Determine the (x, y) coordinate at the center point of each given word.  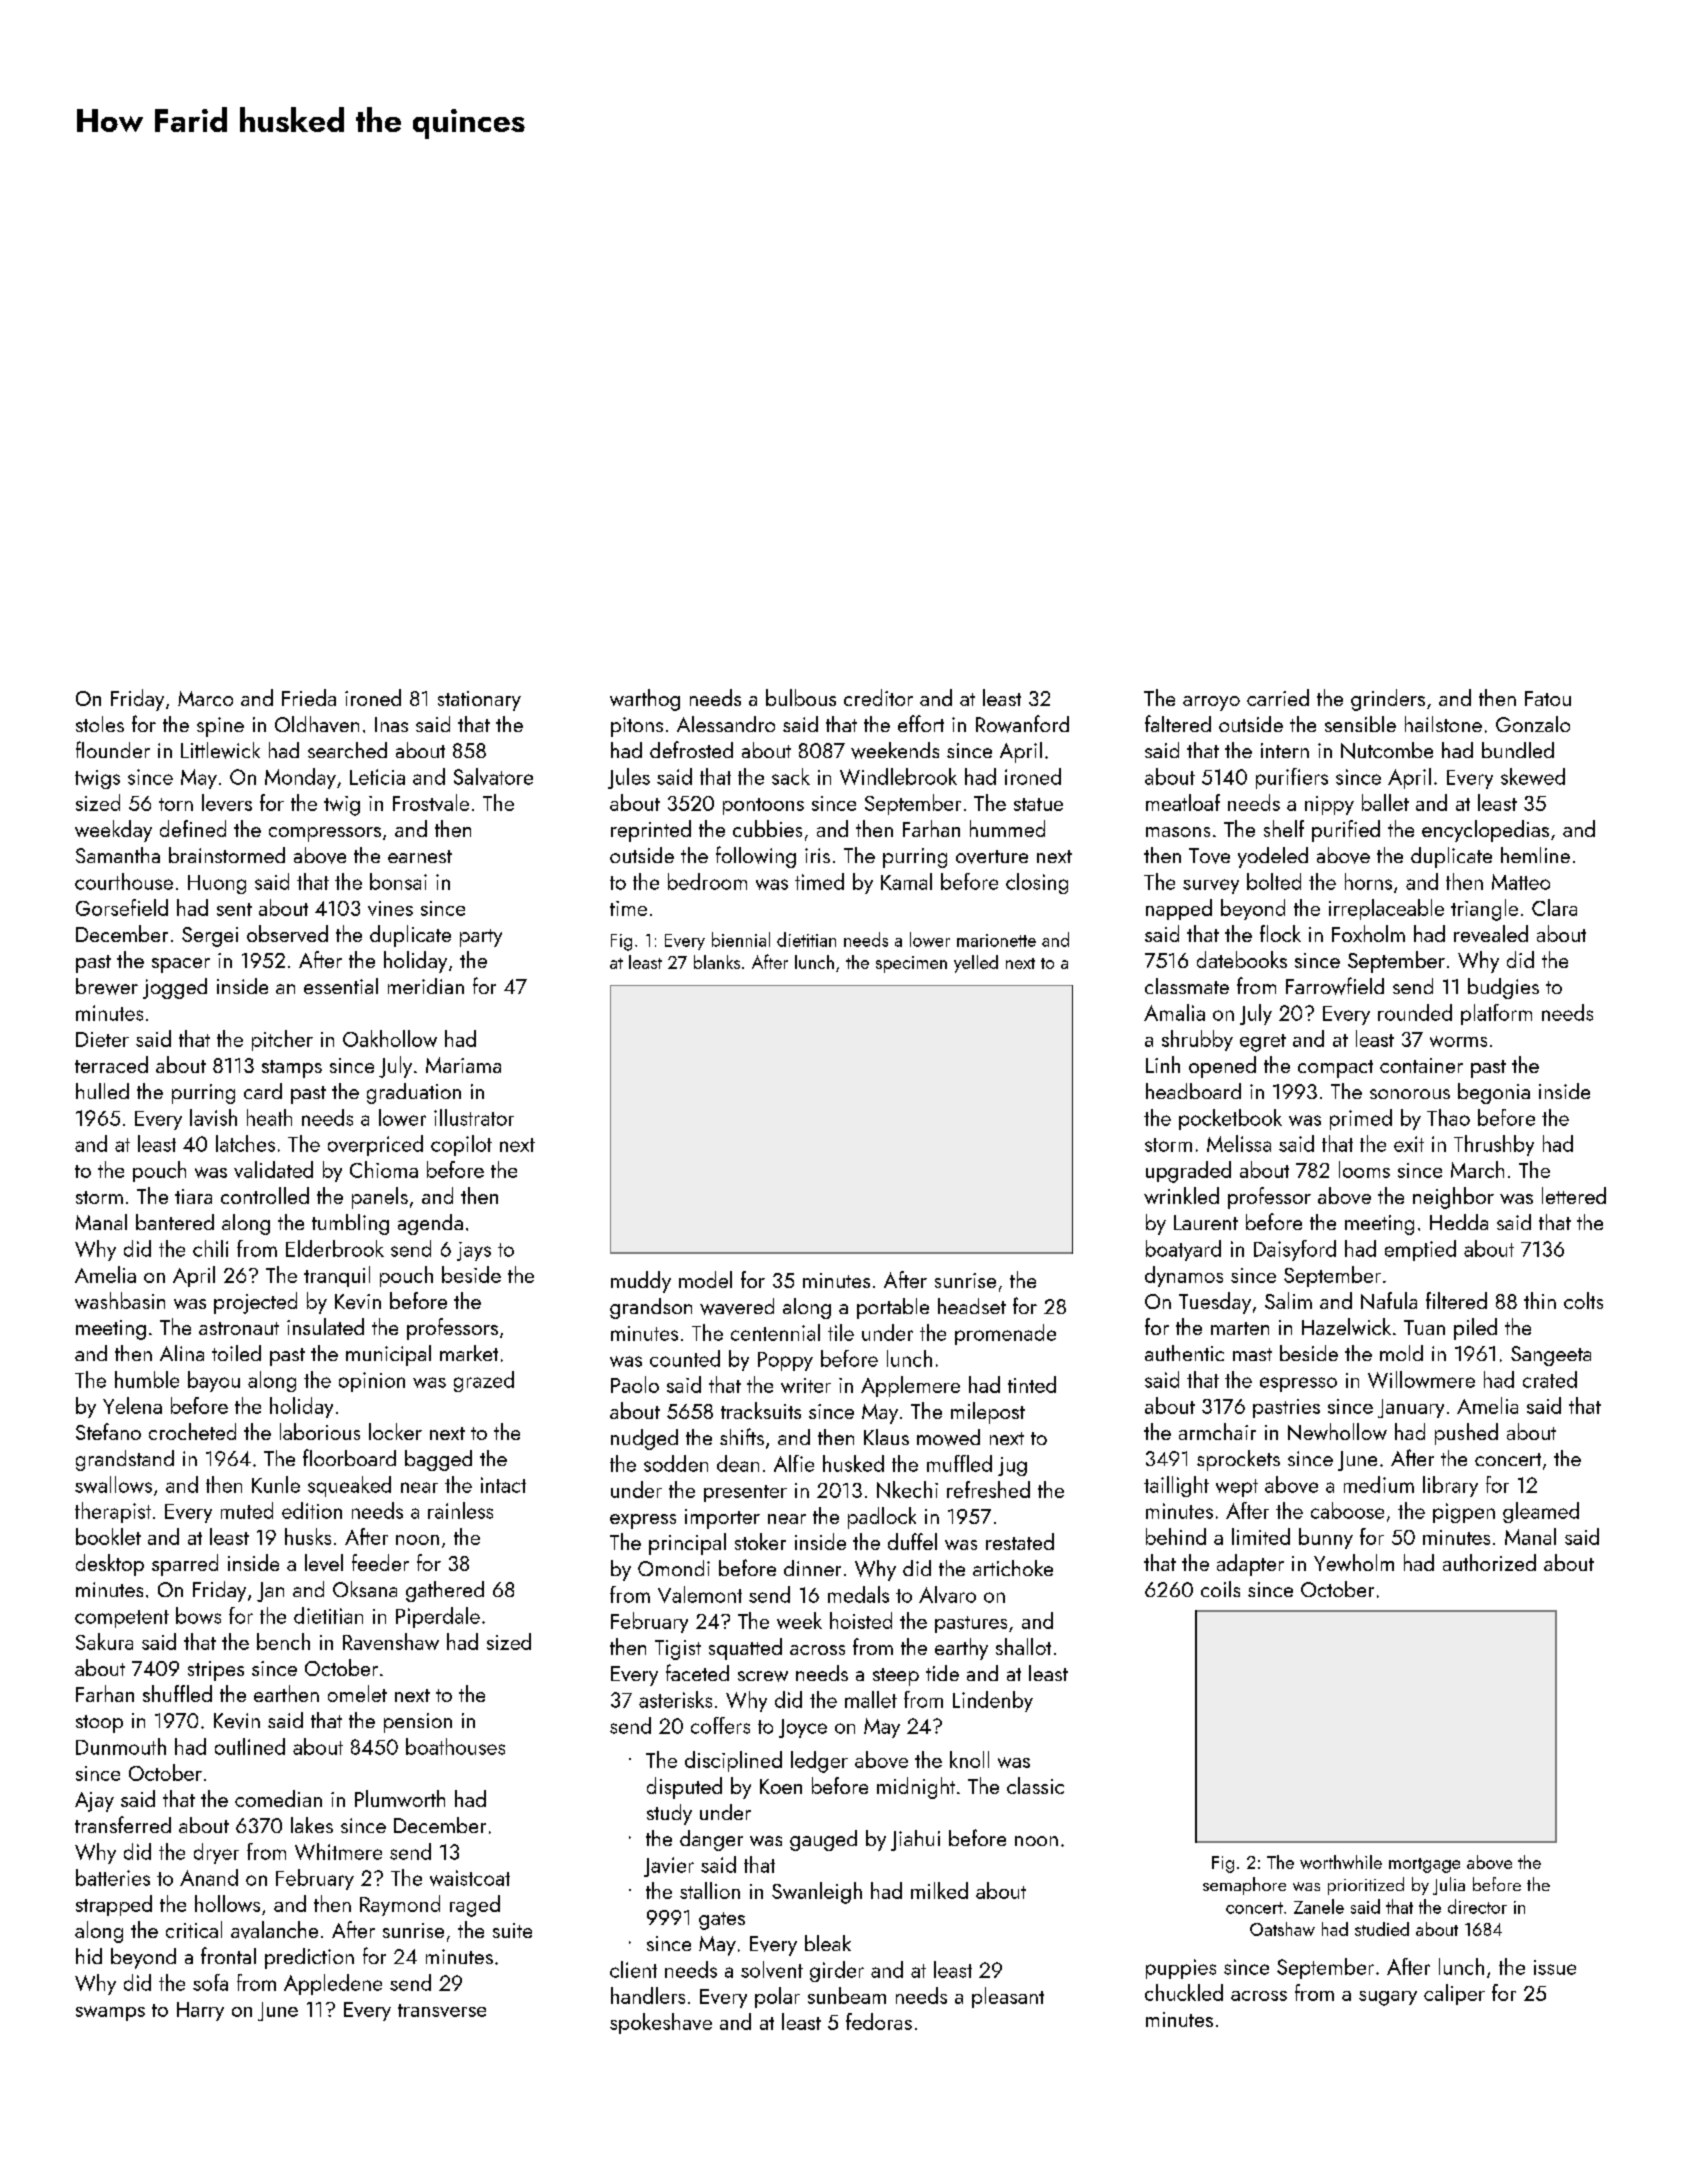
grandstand (125, 1460)
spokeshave (661, 2023)
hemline (1535, 855)
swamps (110, 2013)
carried (1278, 697)
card (263, 1091)
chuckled (1184, 1992)
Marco (205, 698)
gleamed (1541, 1512)
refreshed (988, 1489)
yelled (976, 964)
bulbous (801, 697)
